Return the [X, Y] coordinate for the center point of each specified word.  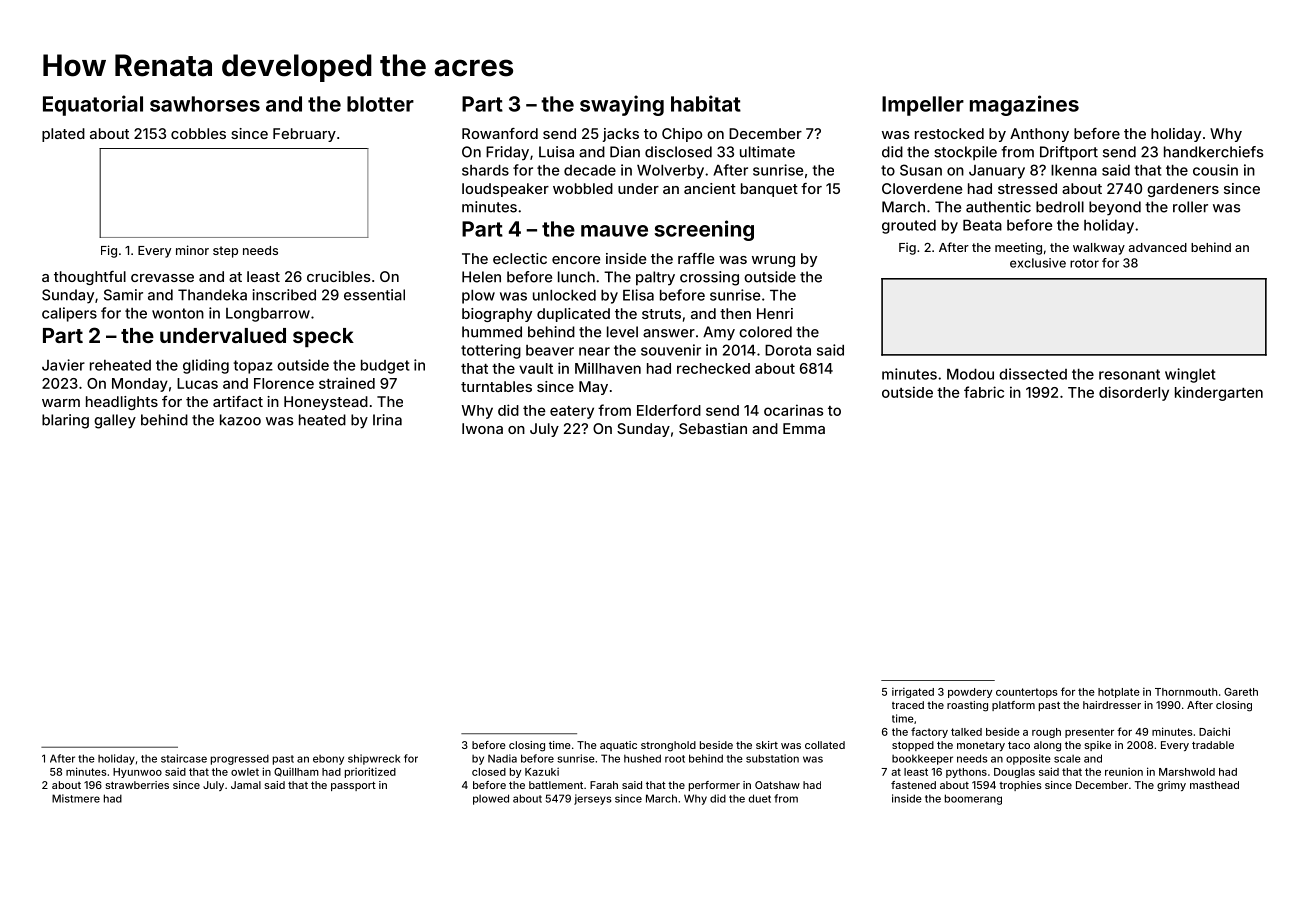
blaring [65, 421]
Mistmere [76, 798]
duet [760, 798]
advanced [1158, 247]
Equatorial [93, 105]
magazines [1024, 105]
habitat [706, 103]
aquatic [618, 746]
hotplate [1119, 693]
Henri [775, 313]
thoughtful [90, 278]
